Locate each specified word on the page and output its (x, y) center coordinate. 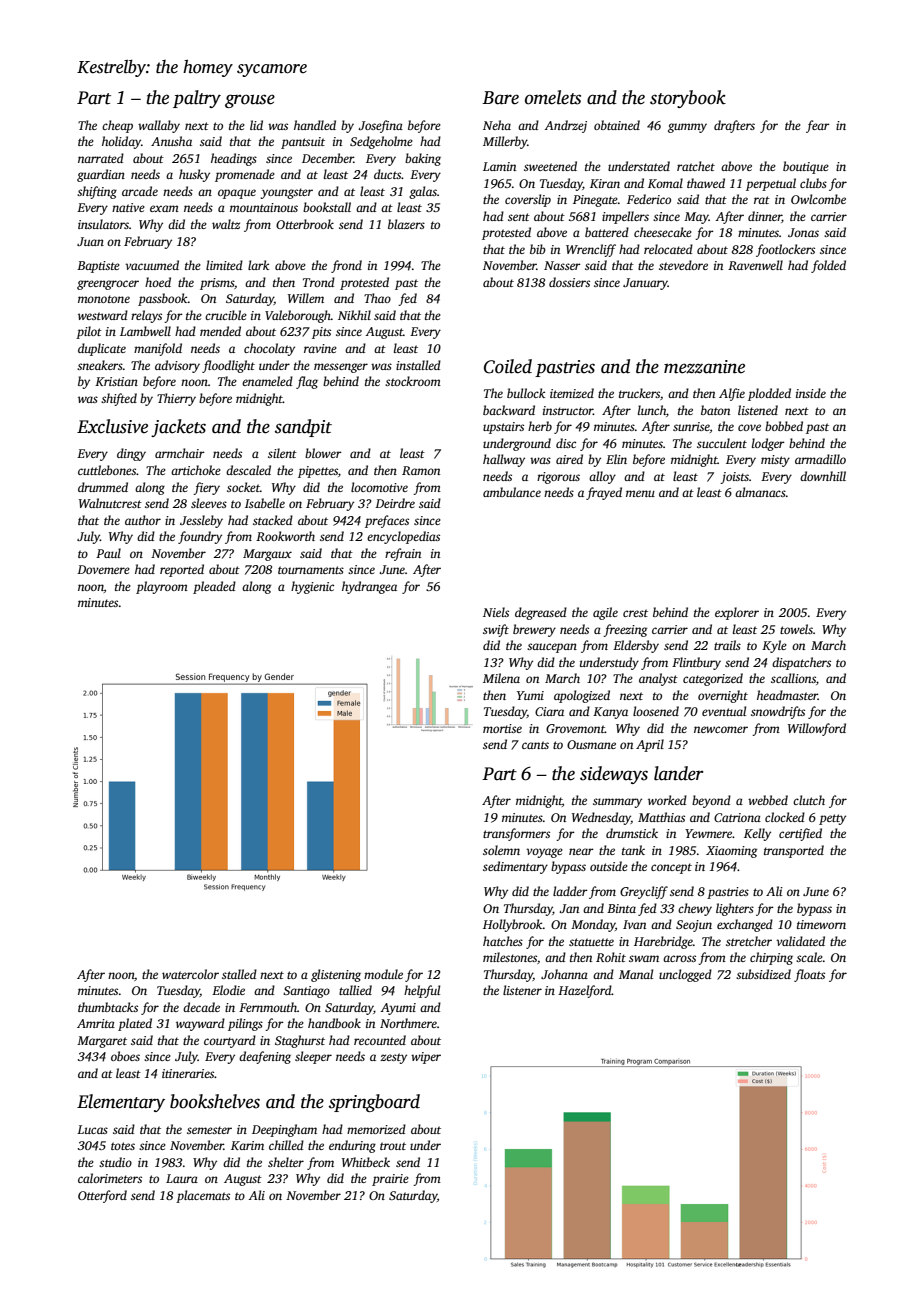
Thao (377, 298)
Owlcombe (818, 199)
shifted (119, 399)
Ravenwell (755, 265)
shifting (97, 192)
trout (393, 1146)
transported (794, 851)
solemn (501, 850)
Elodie (228, 990)
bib (538, 249)
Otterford (102, 1196)
